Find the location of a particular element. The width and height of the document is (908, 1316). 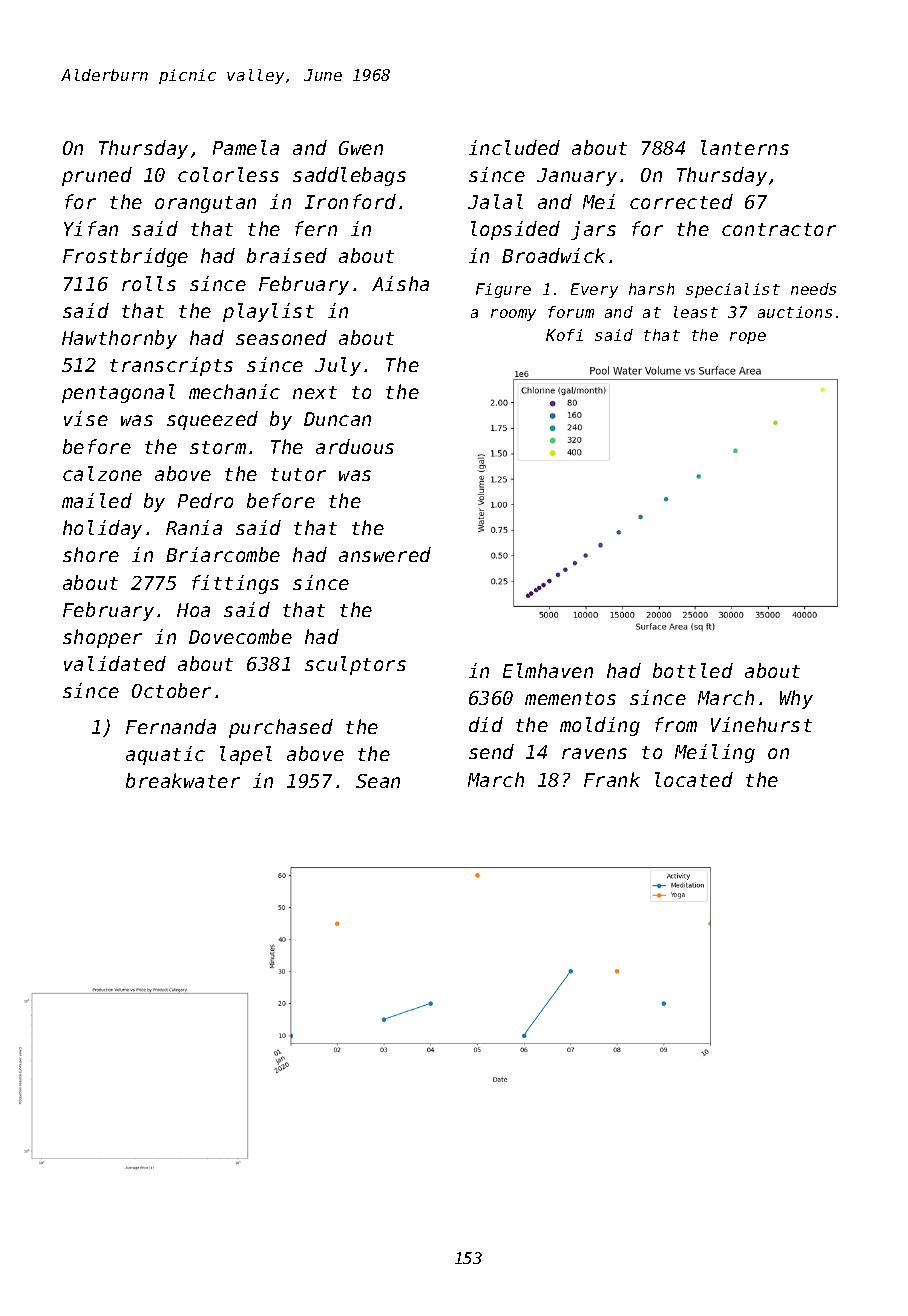

located is located at coordinates (694, 779).
